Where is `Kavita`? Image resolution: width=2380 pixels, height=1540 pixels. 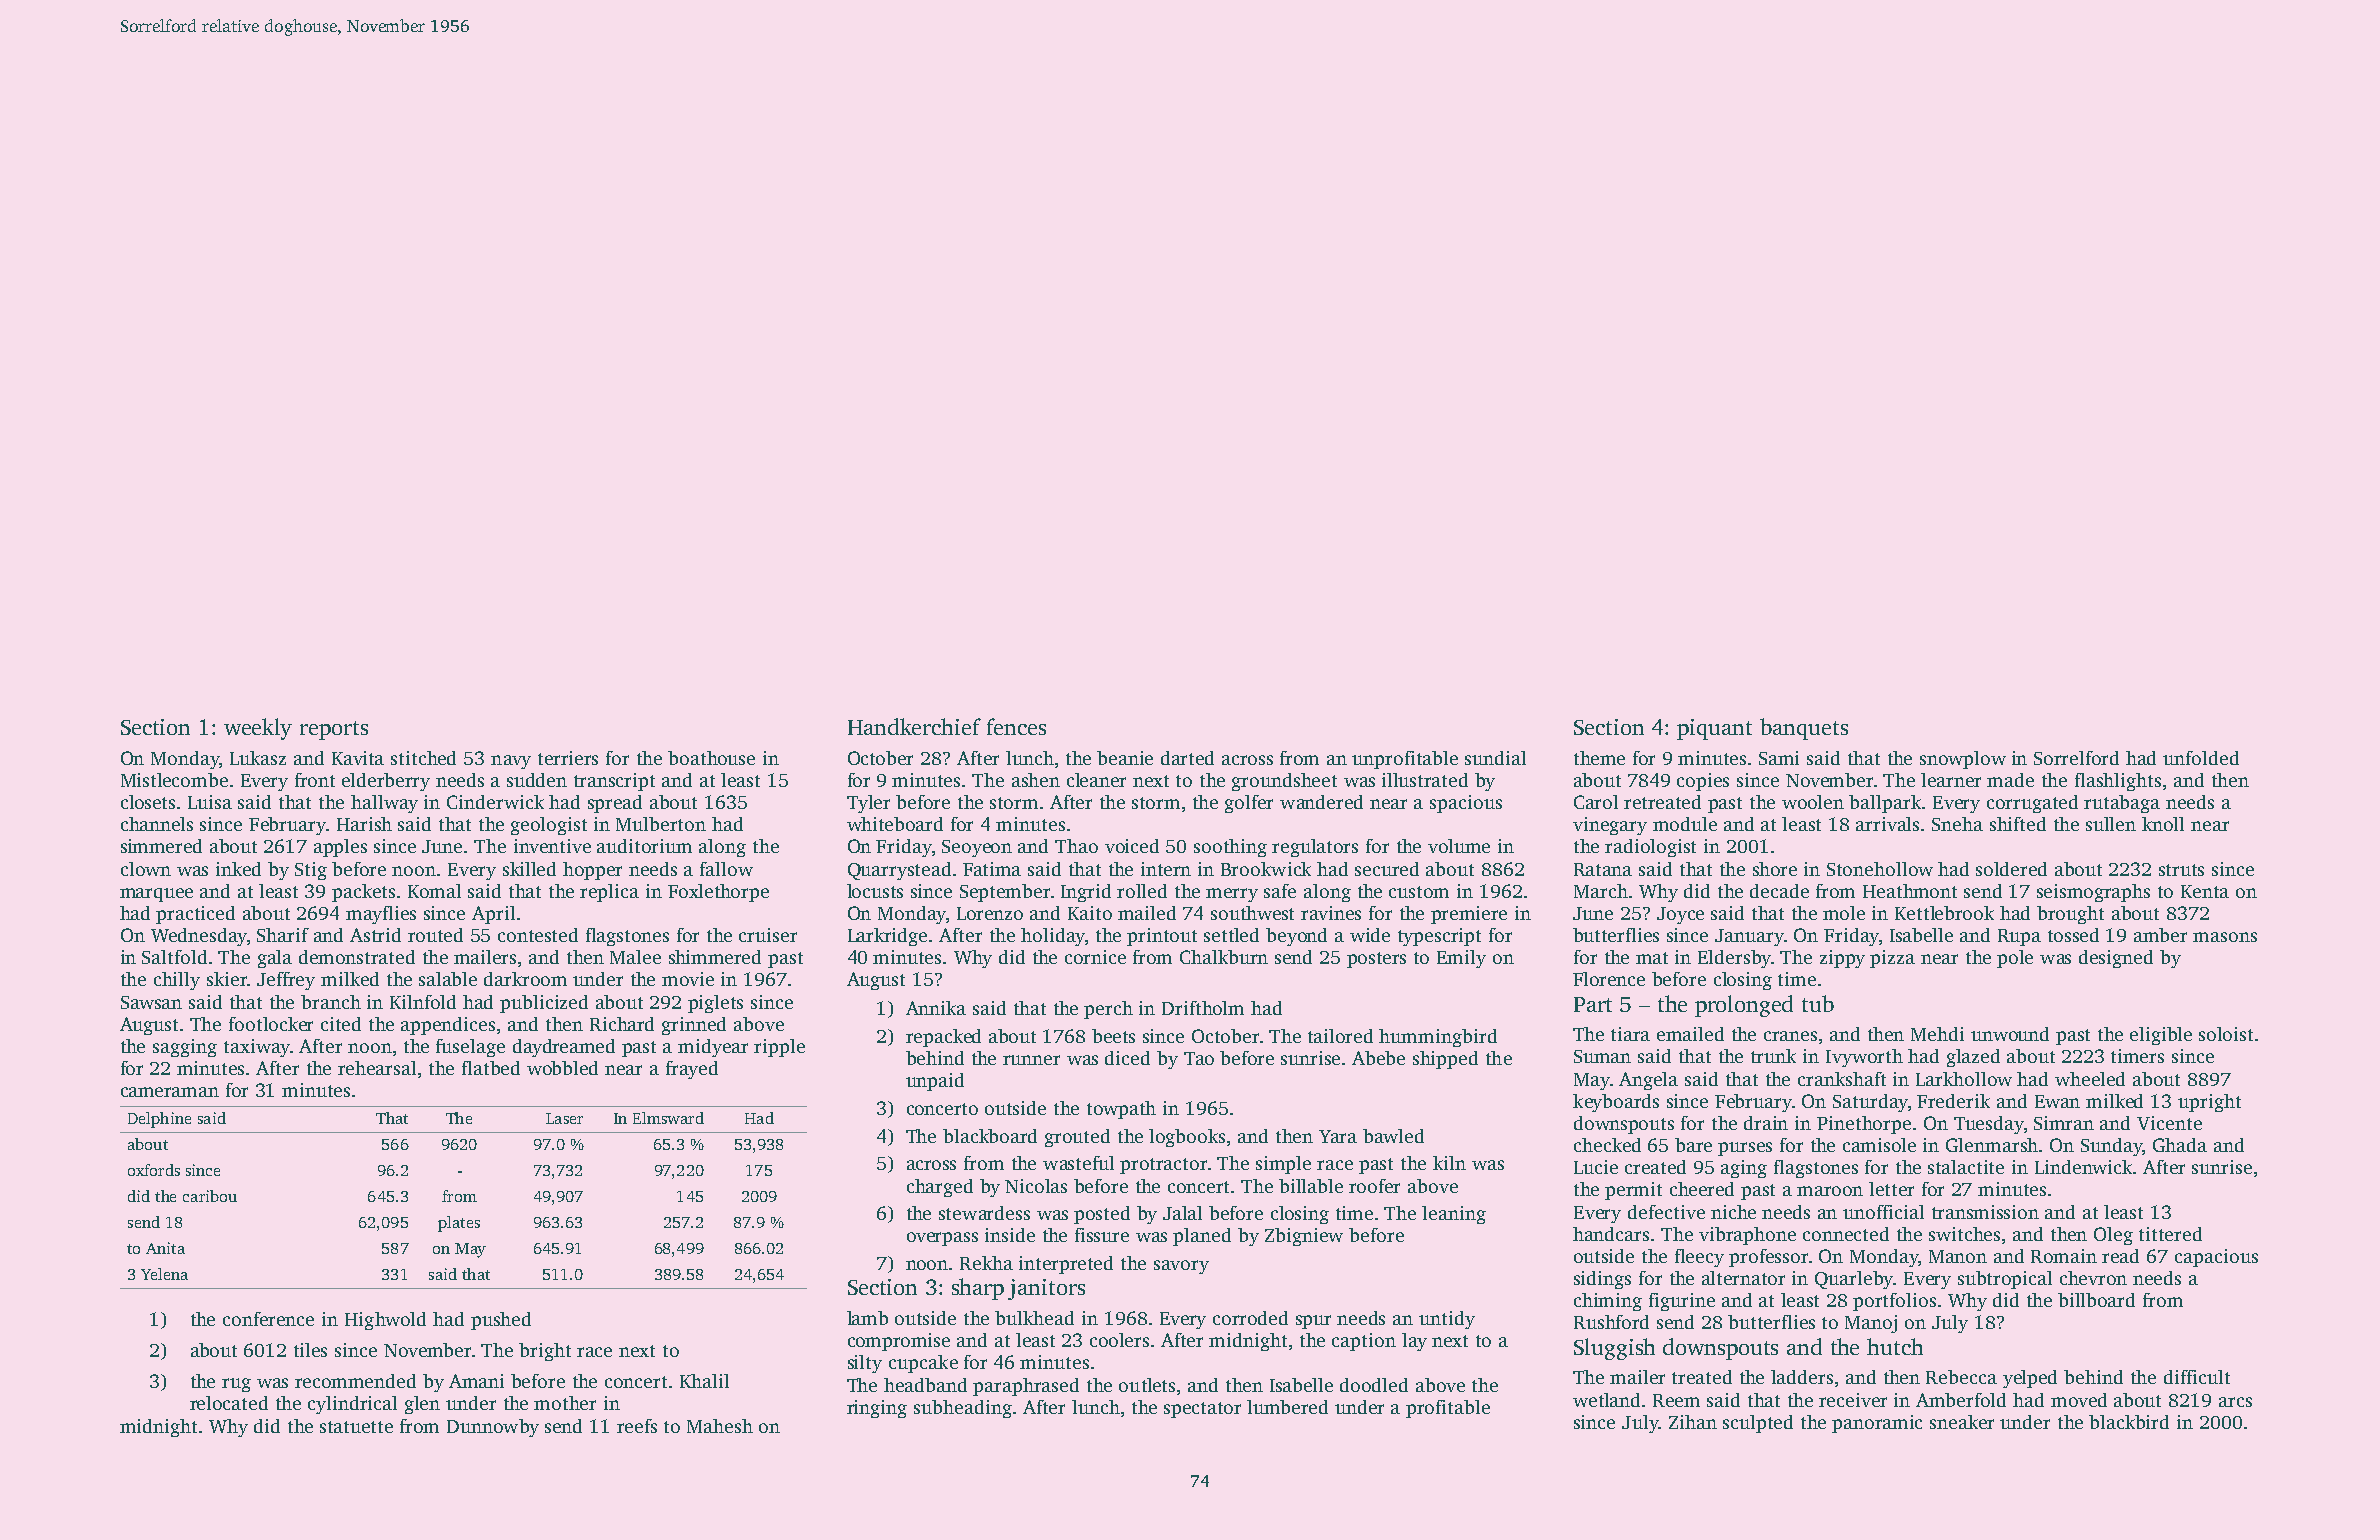 Kavita is located at coordinates (358, 758).
